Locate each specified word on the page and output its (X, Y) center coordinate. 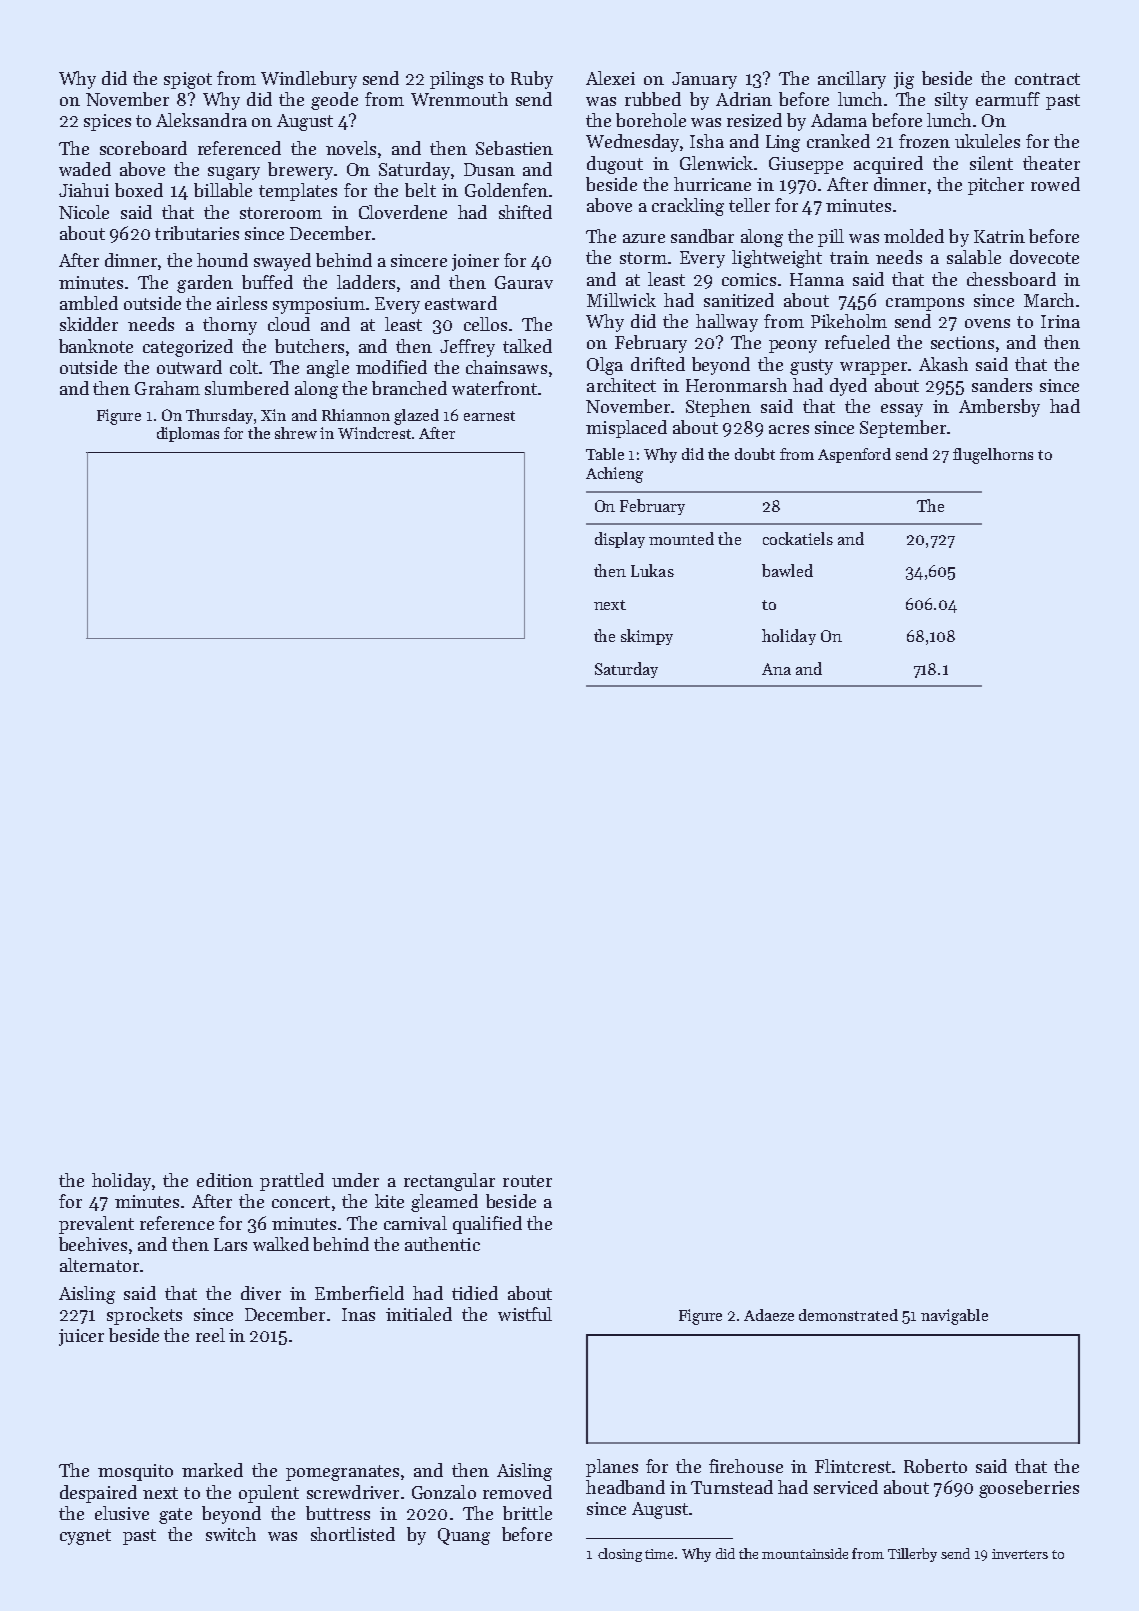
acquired (888, 165)
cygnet (85, 1537)
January (704, 80)
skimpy (647, 637)
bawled (787, 570)
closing (620, 1555)
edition (225, 1180)
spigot (188, 80)
